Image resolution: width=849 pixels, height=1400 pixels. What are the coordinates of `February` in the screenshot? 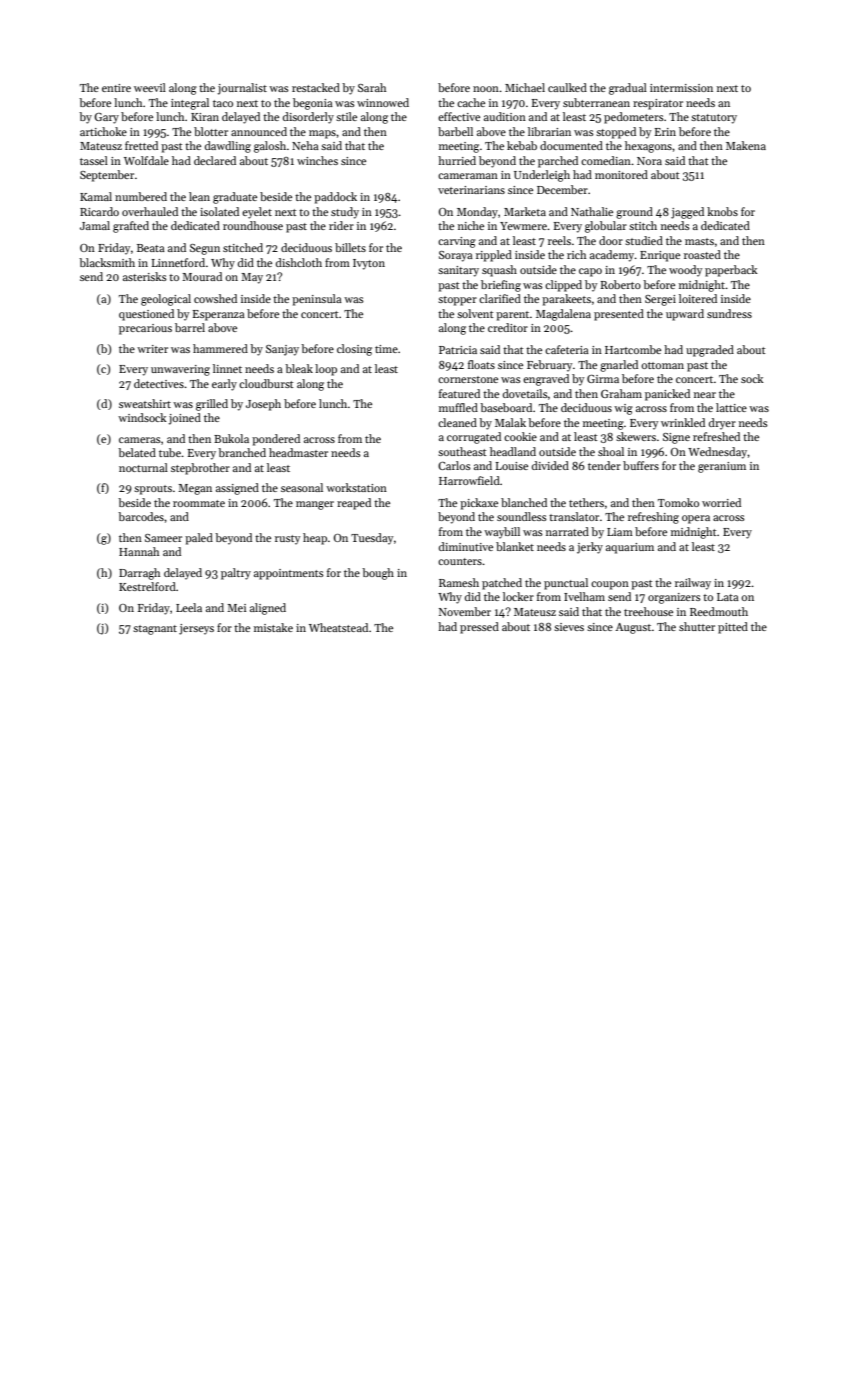 It's located at (549, 366).
